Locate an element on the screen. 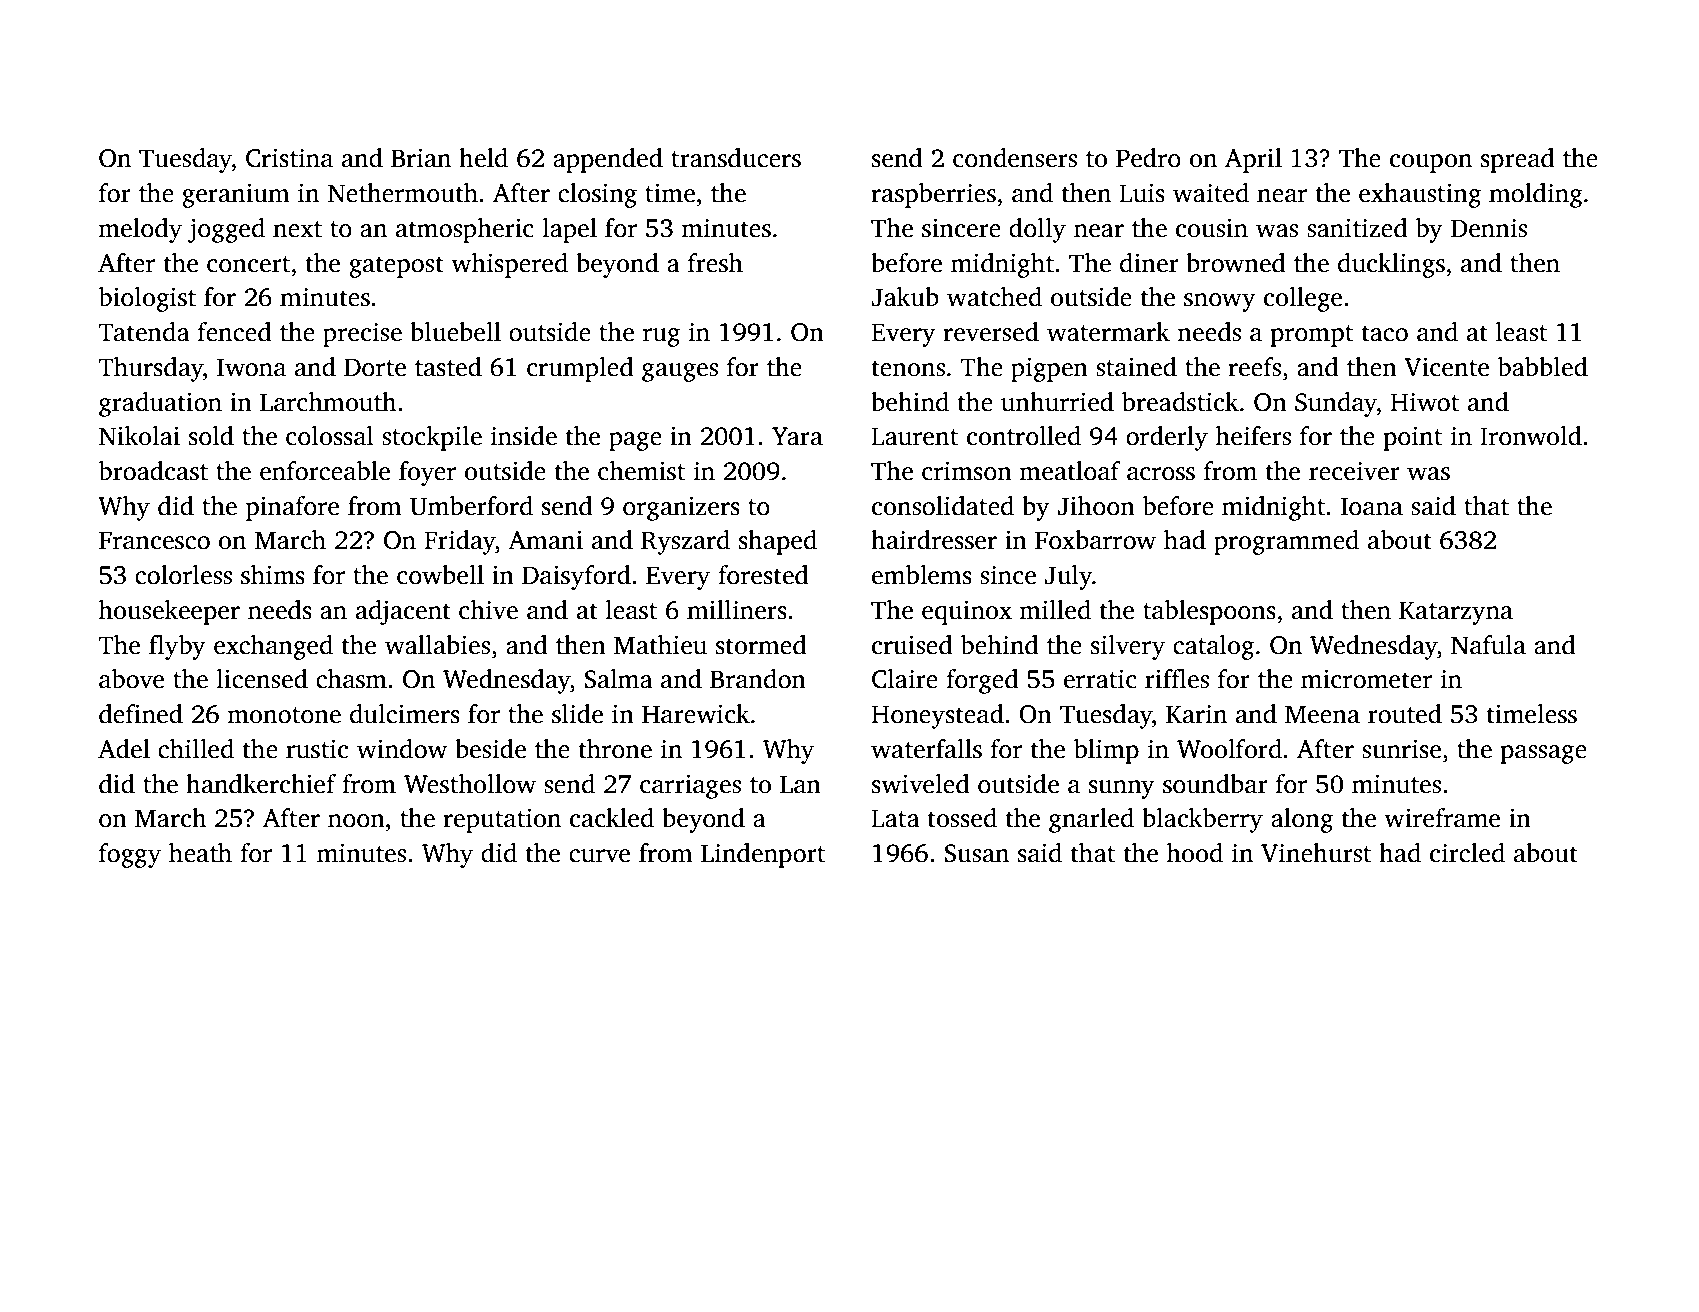 This screenshot has width=1699, height=1312. pinafore is located at coordinates (292, 508).
